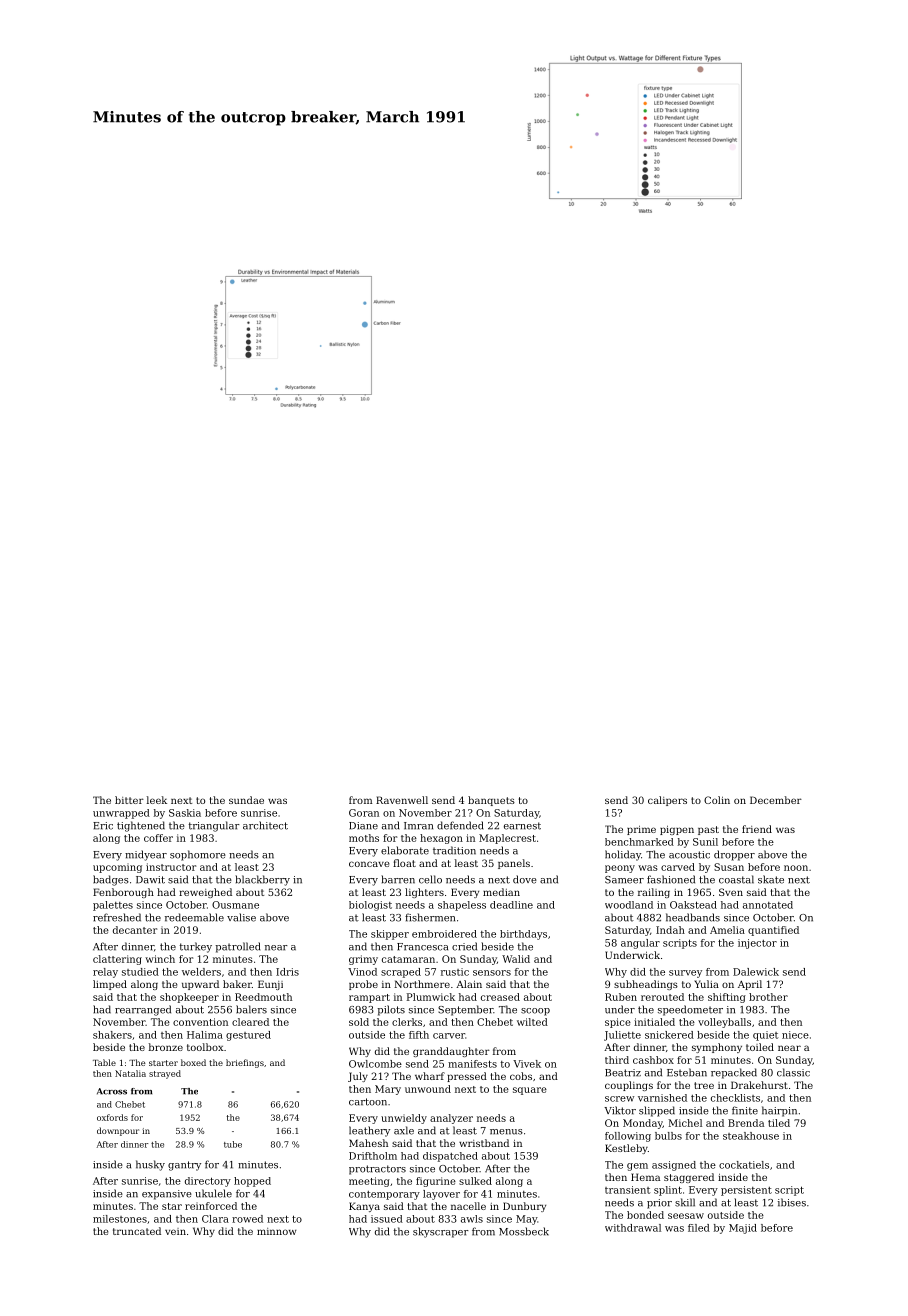 The image size is (908, 1316). I want to click on earnest, so click(522, 826).
